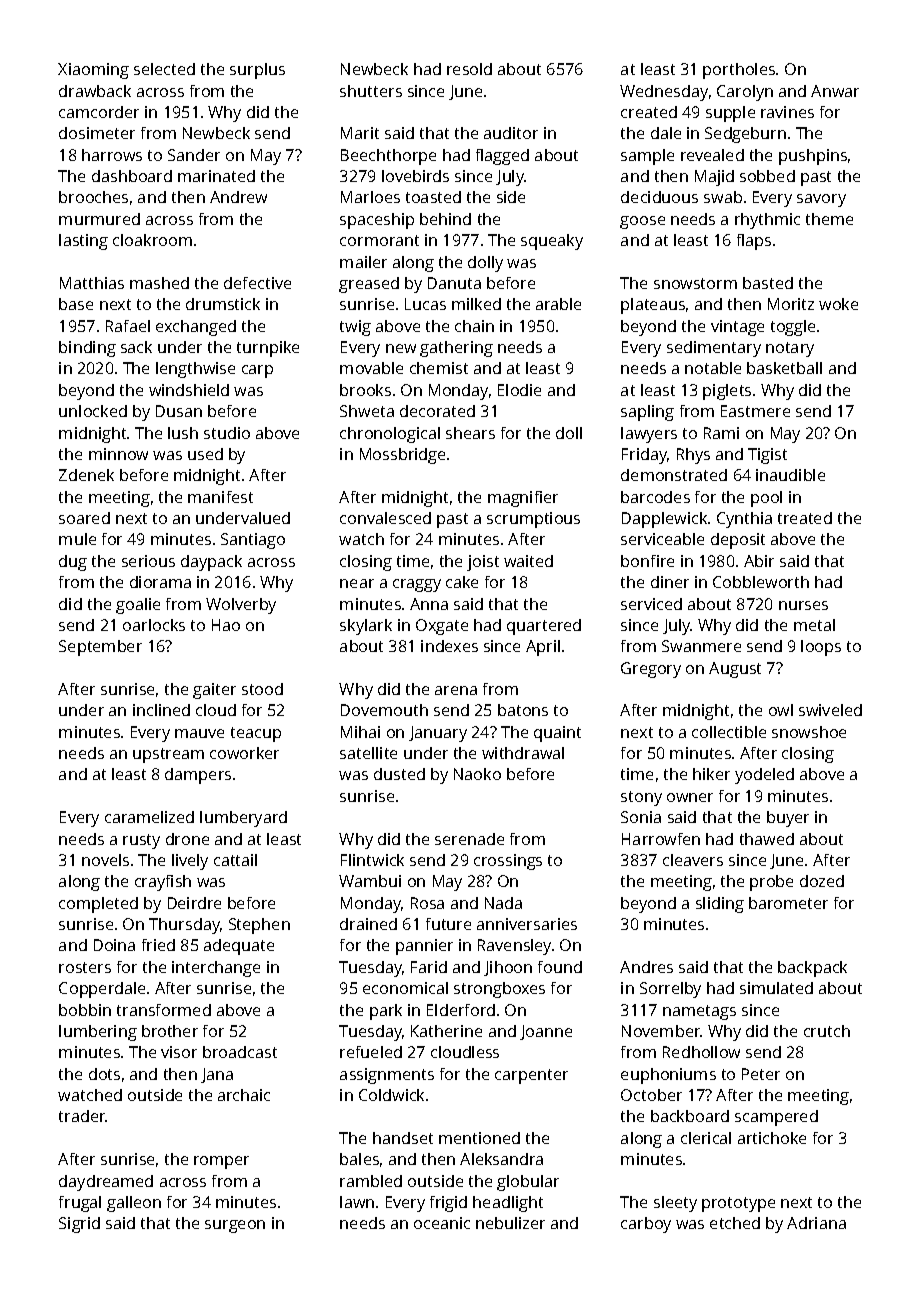  What do you see at coordinates (558, 304) in the screenshot?
I see `arable` at bounding box center [558, 304].
